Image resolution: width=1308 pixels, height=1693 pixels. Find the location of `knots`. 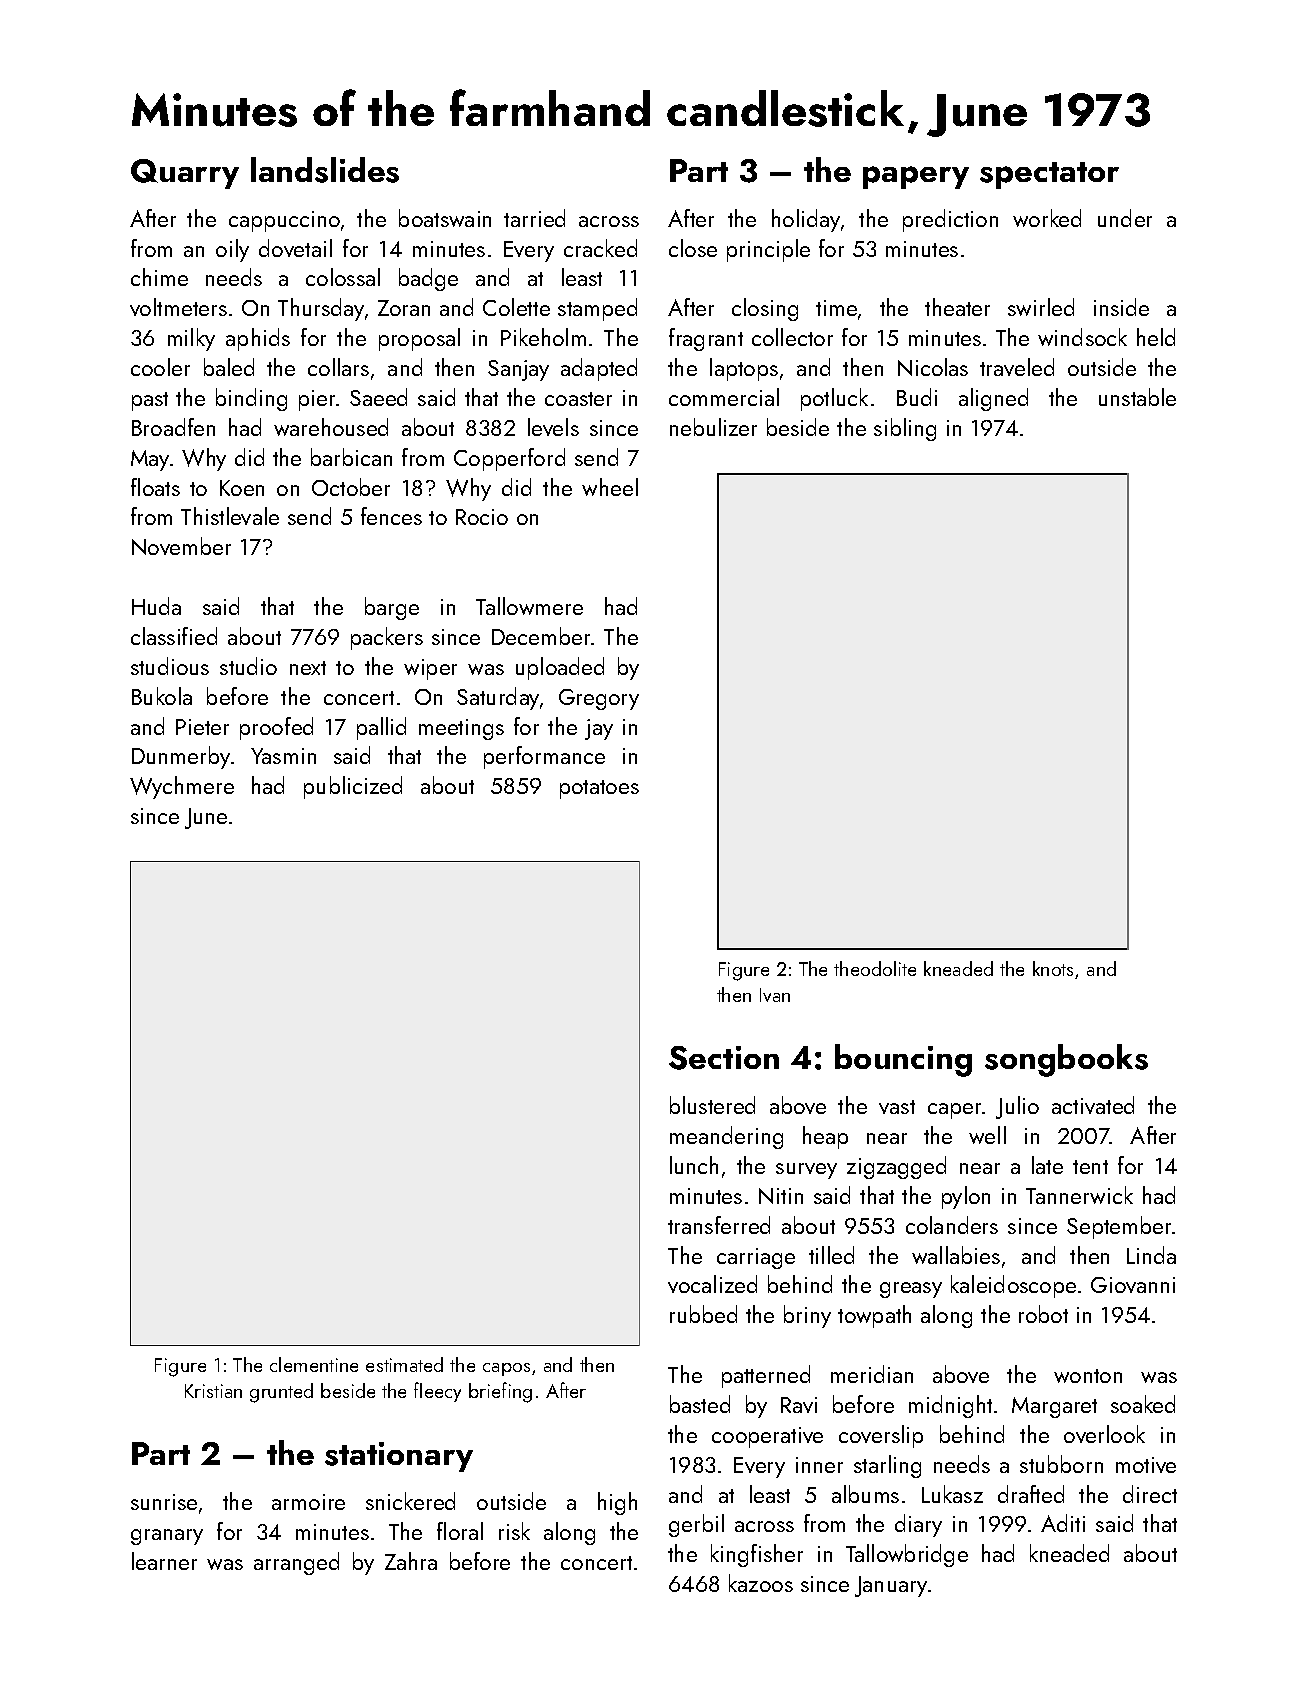

knots is located at coordinates (1053, 968).
